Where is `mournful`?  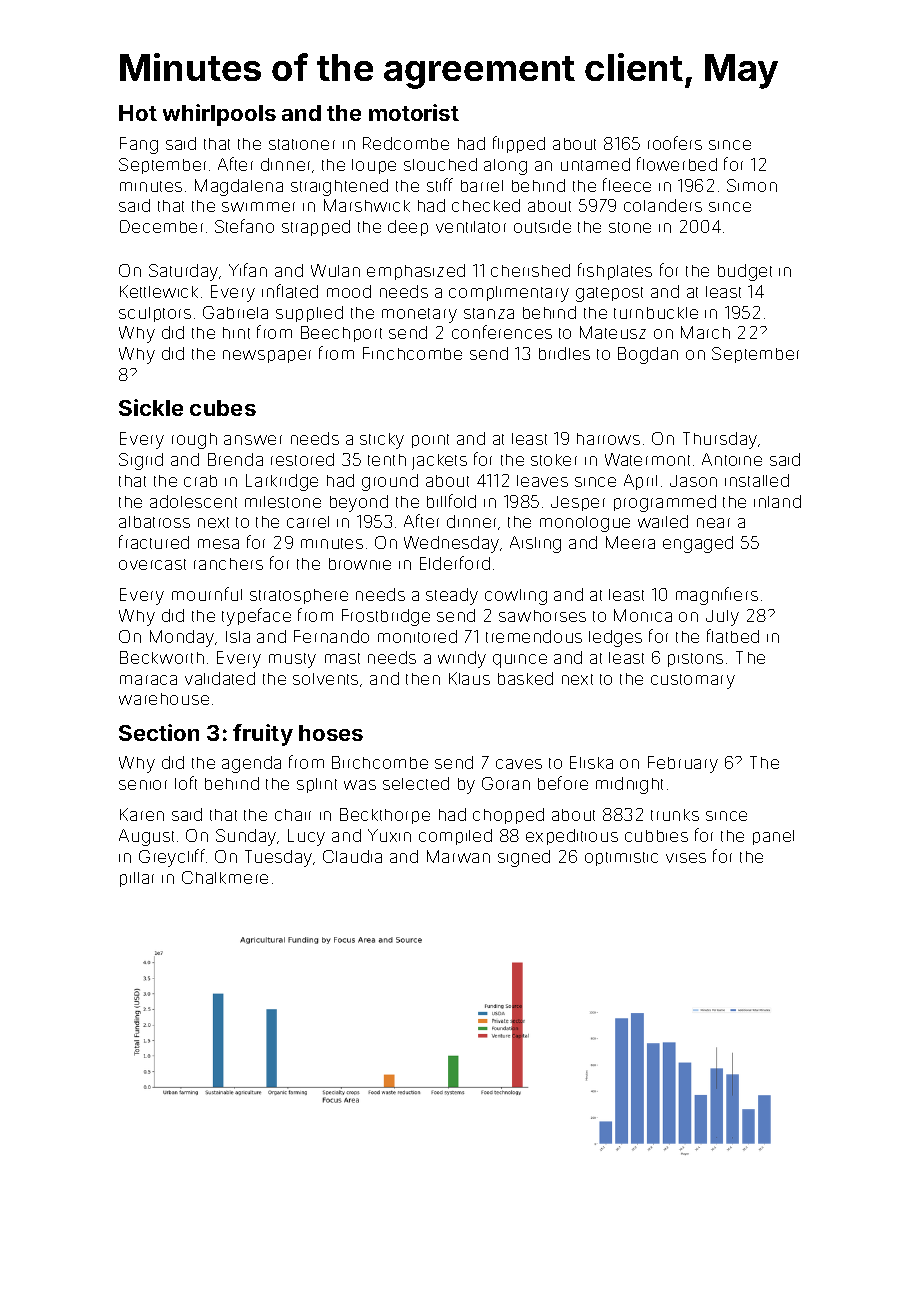
mournful is located at coordinates (207, 594).
